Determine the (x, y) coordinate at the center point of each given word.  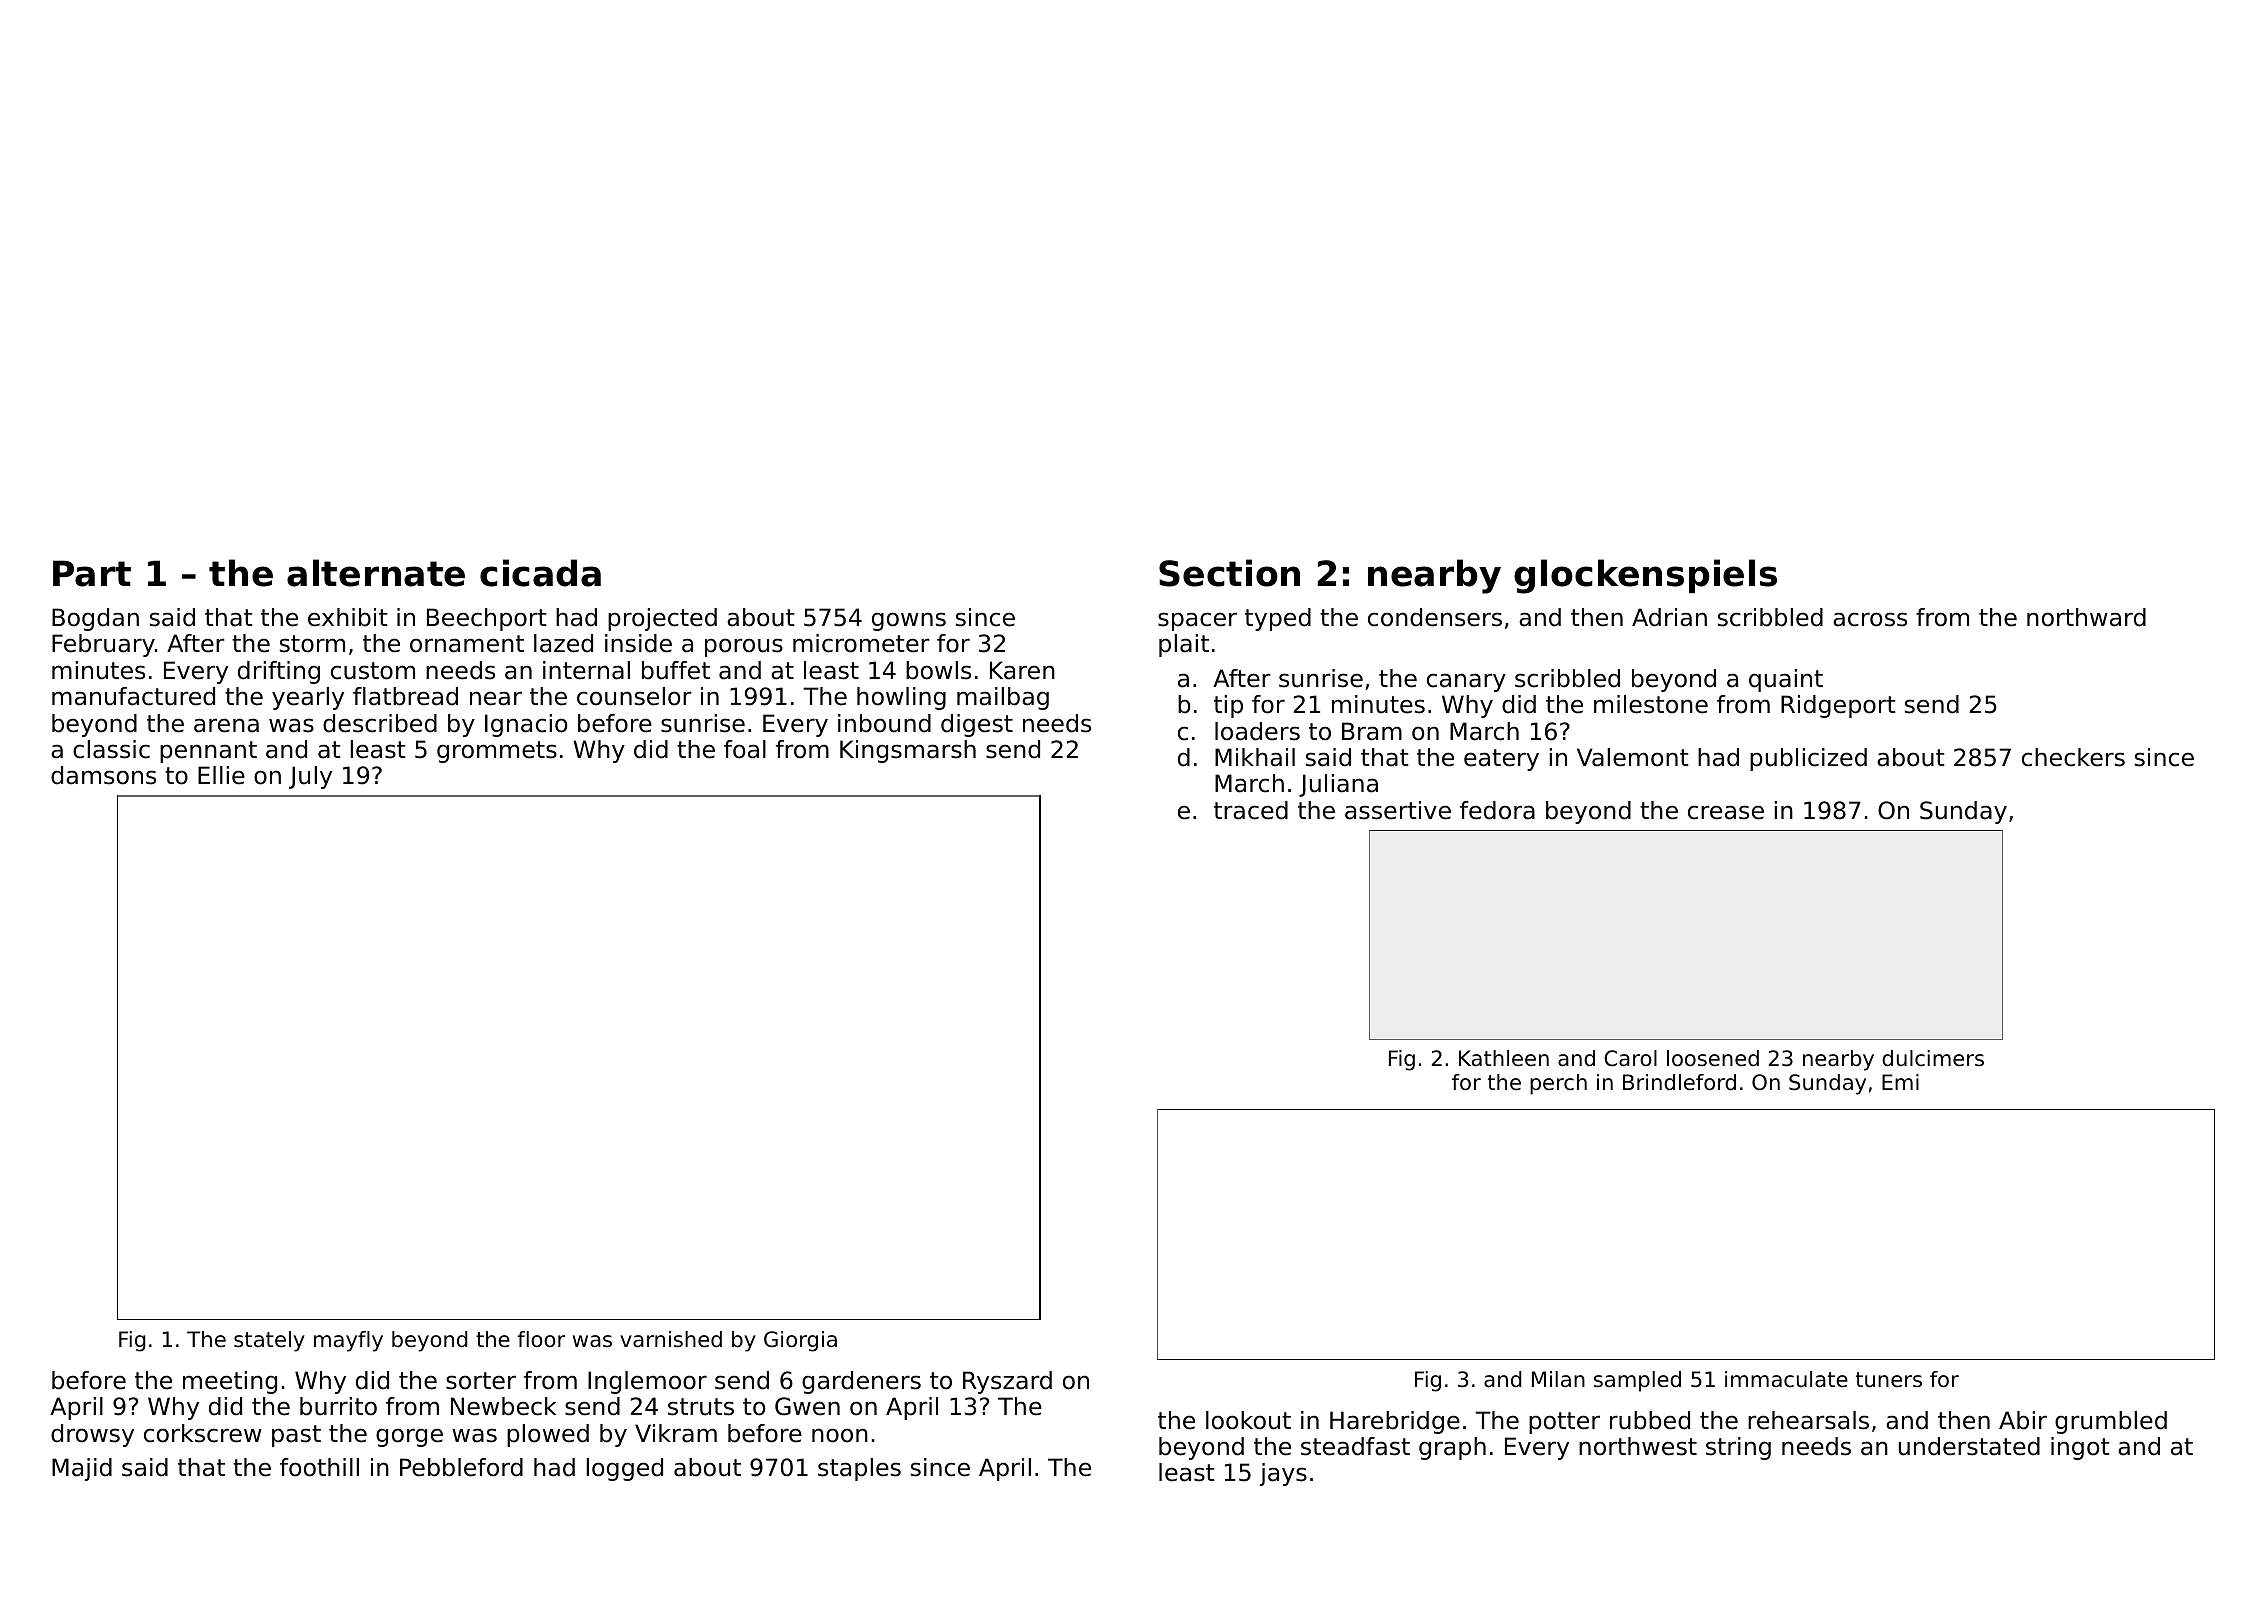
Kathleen (1504, 1058)
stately (269, 1341)
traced (1251, 810)
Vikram (676, 1433)
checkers (2073, 757)
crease (1726, 812)
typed (1278, 619)
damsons (103, 775)
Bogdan (95, 619)
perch (1558, 1084)
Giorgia (800, 1341)
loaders (1257, 731)
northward (2086, 617)
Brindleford (1679, 1082)
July (310, 777)
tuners (1889, 1380)
